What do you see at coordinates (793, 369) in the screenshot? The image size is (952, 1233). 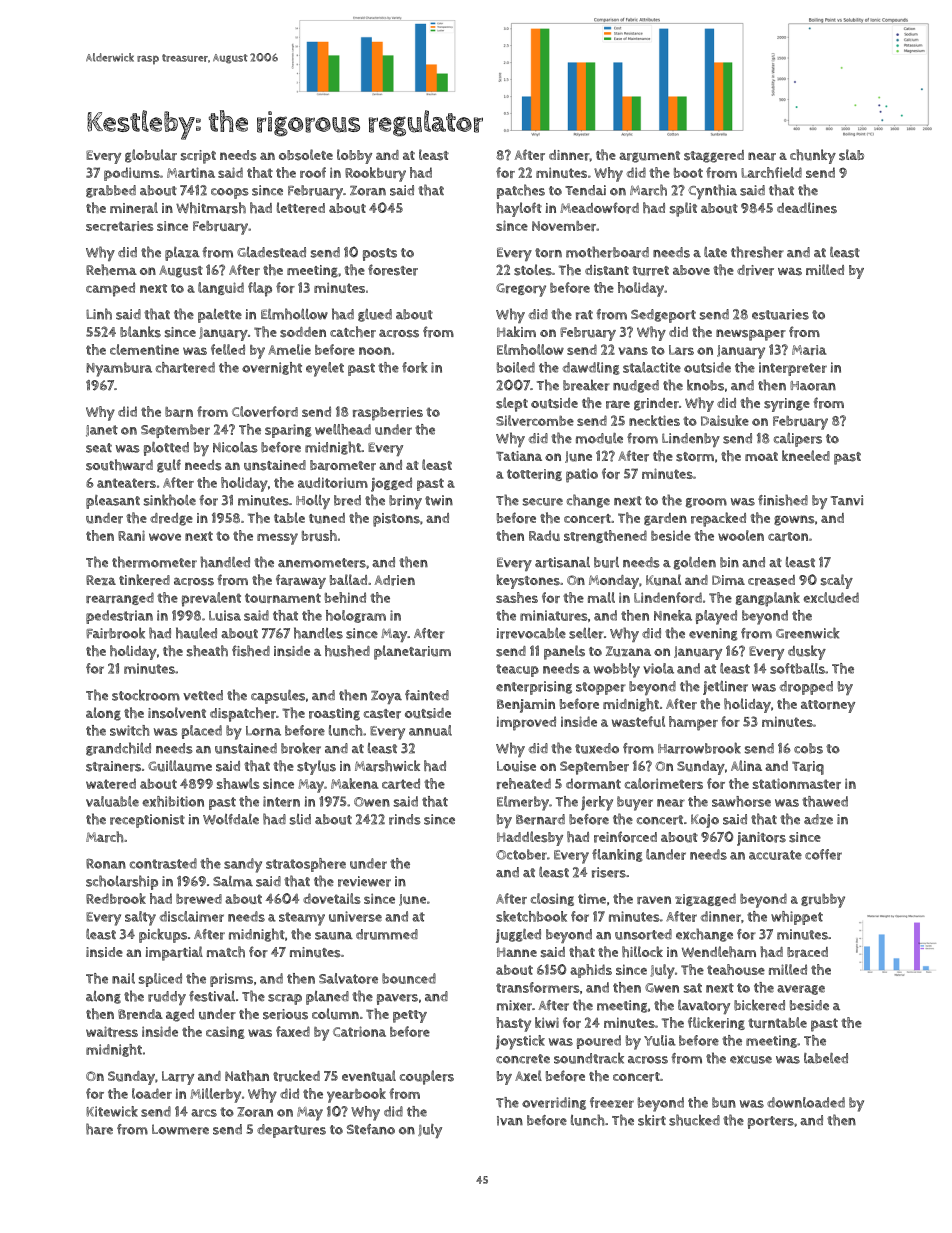 I see `interpreter` at bounding box center [793, 369].
